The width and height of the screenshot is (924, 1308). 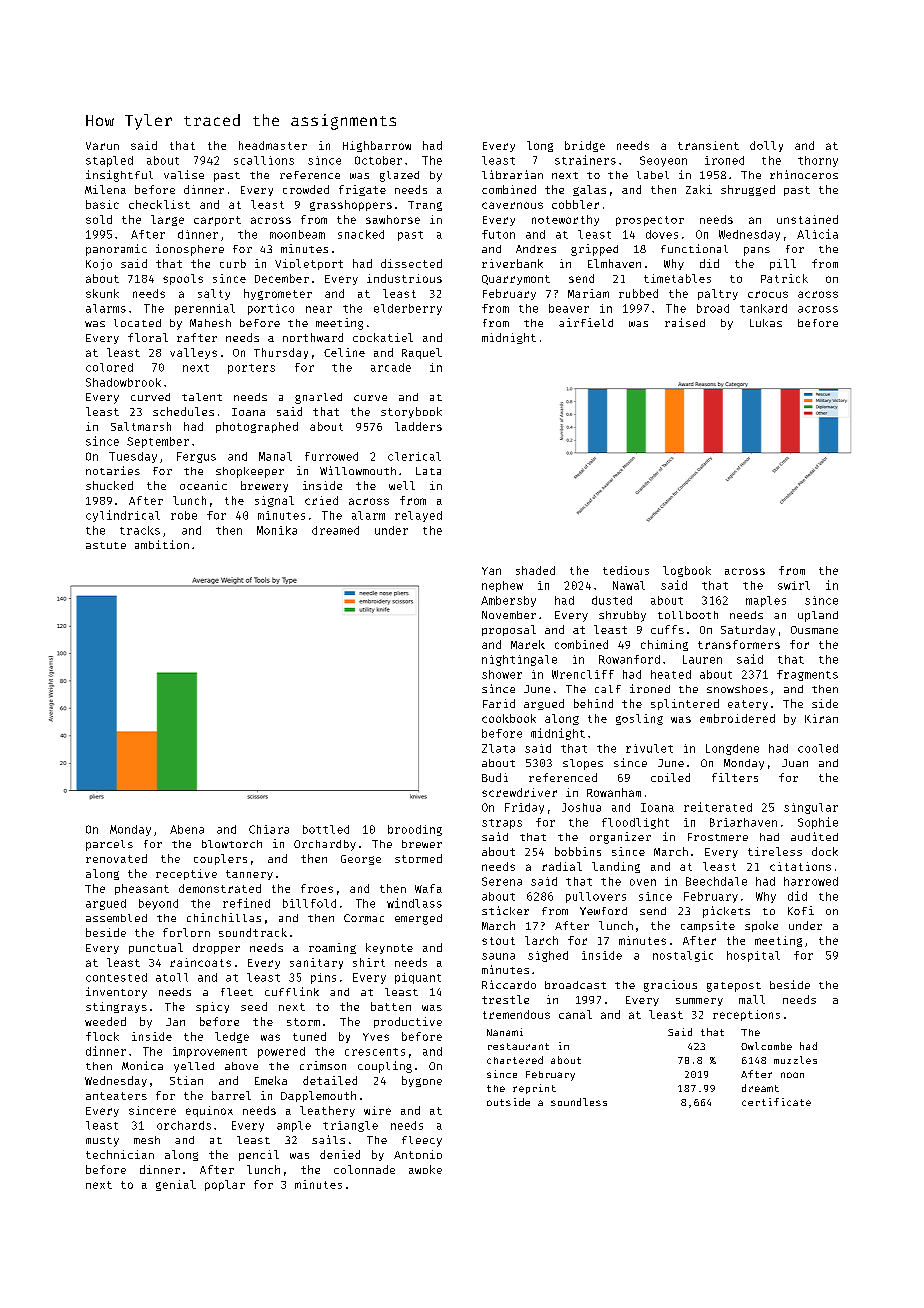 What do you see at coordinates (752, 999) in the screenshot?
I see `mall` at bounding box center [752, 999].
